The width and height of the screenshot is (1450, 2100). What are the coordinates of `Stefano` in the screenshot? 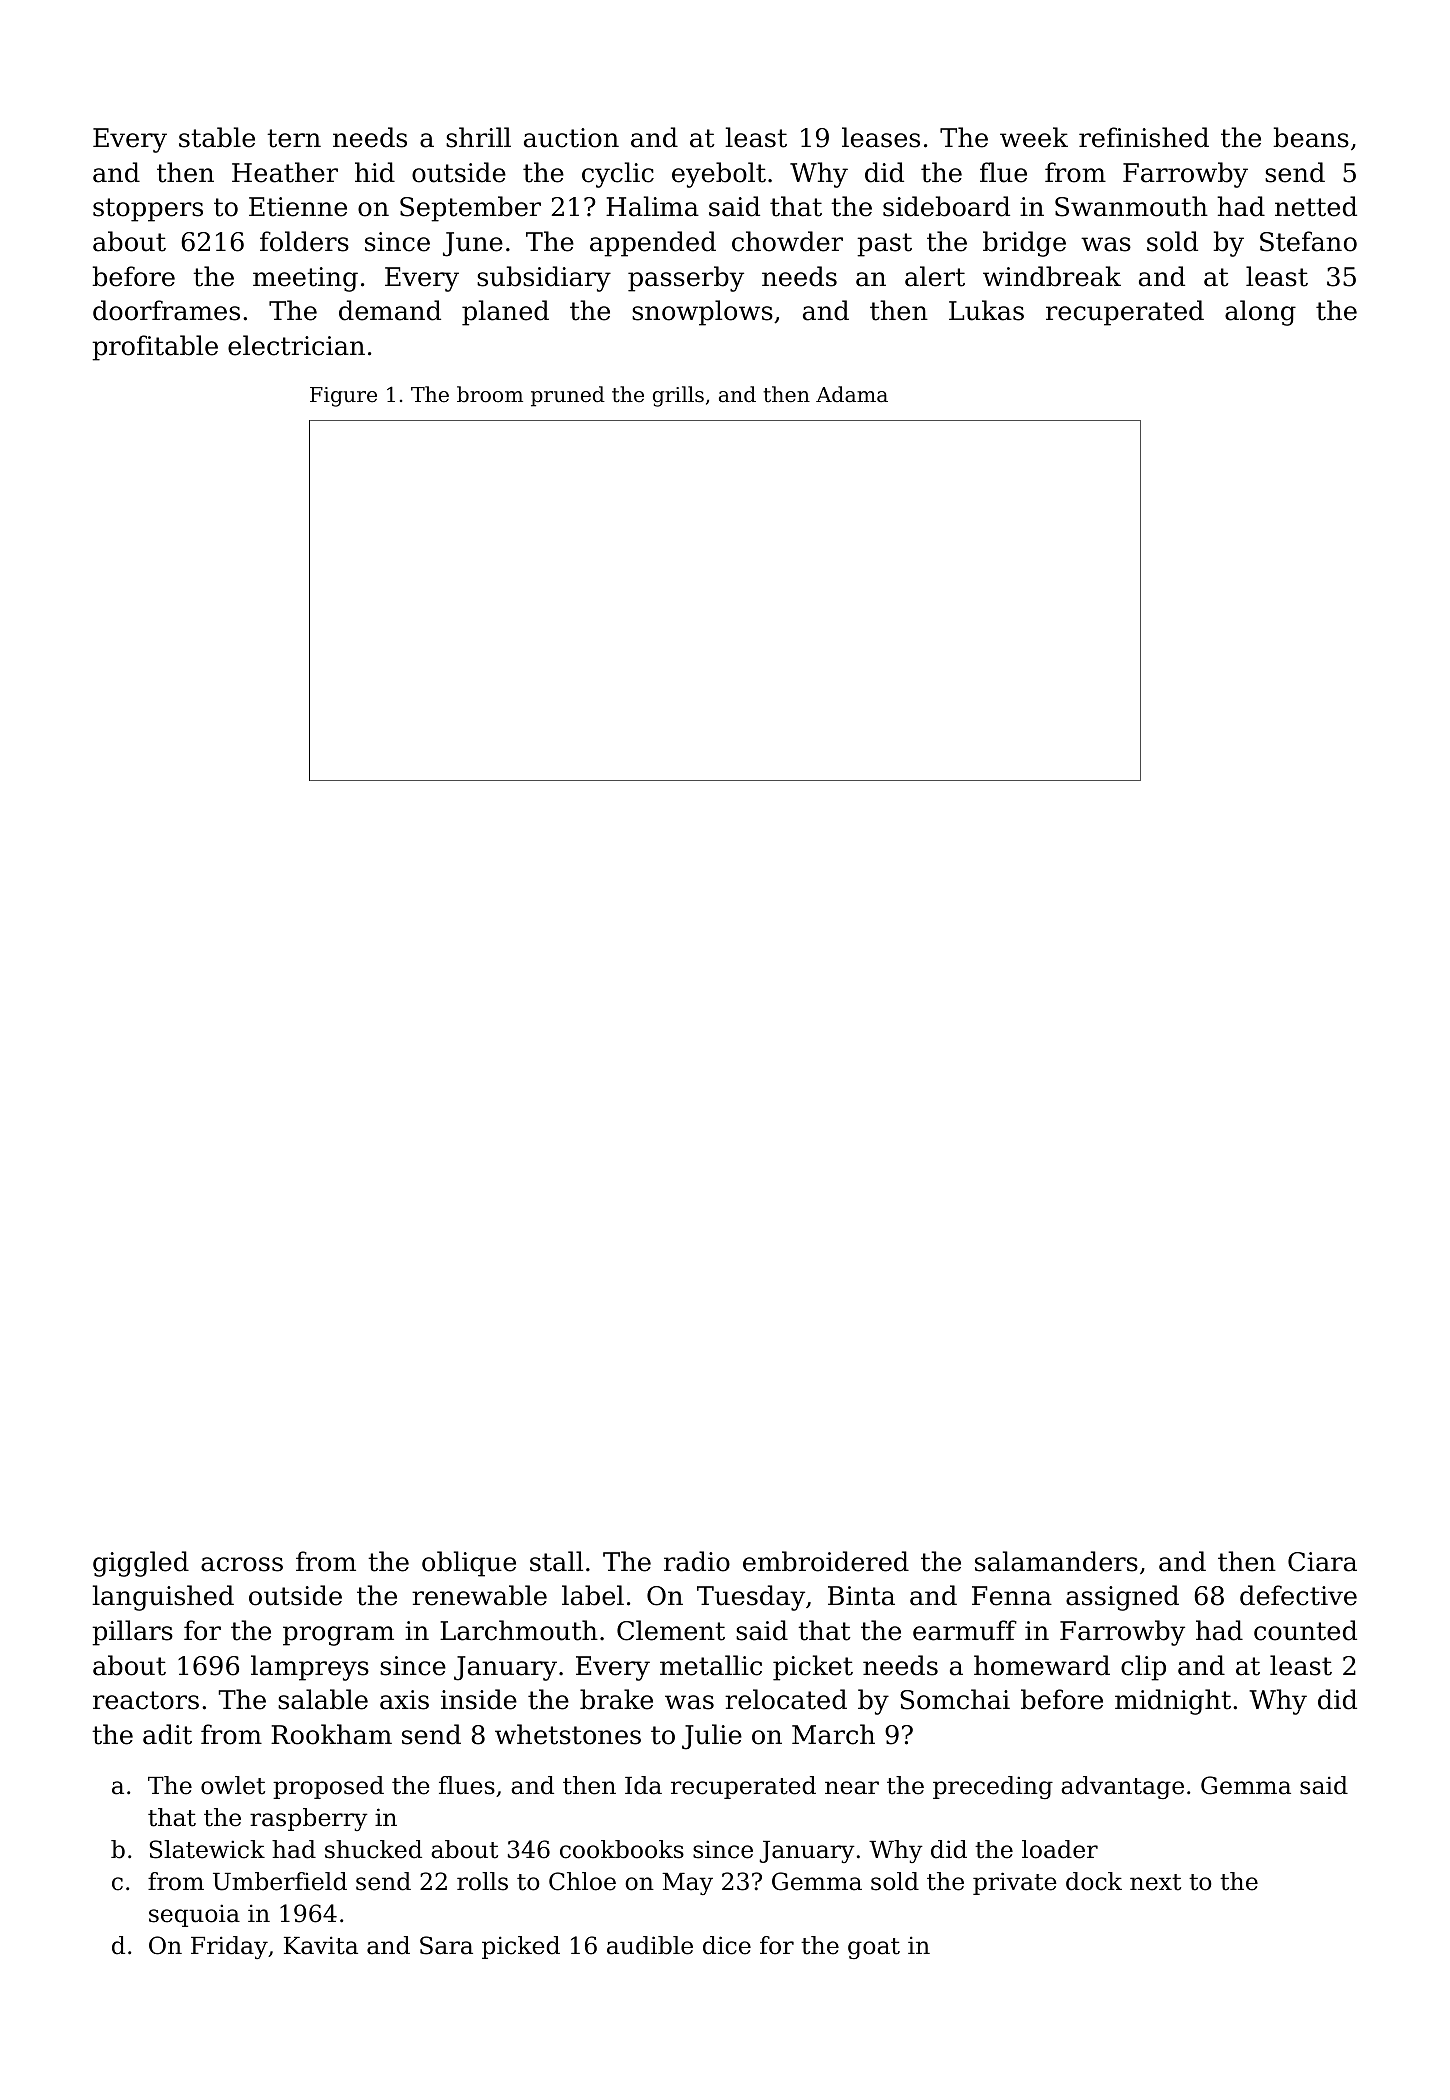 It's located at (1308, 241).
